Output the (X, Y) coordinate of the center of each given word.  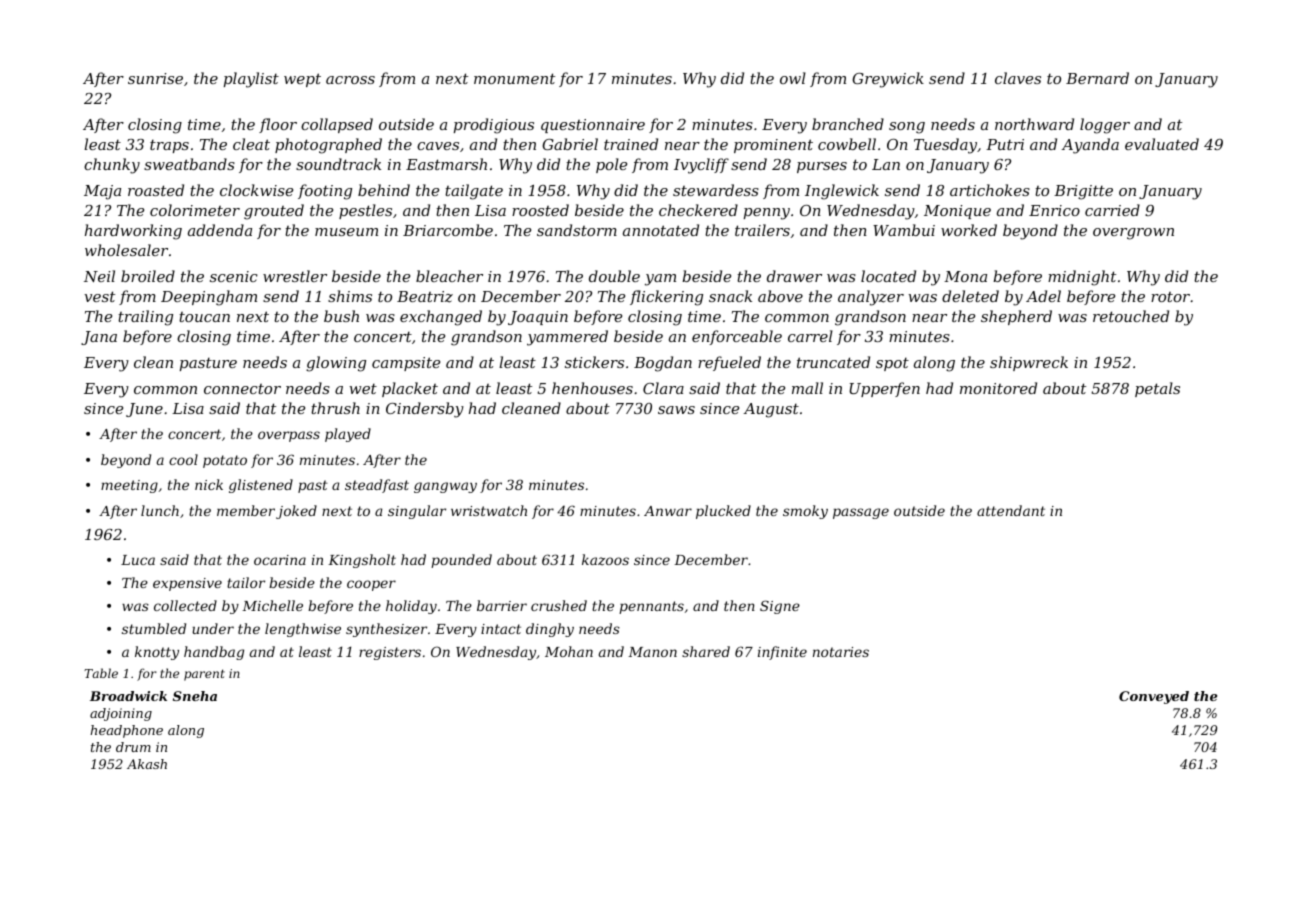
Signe (780, 607)
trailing (145, 318)
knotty (157, 653)
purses (822, 167)
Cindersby (425, 410)
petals (1157, 389)
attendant (1011, 510)
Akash (147, 764)
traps (169, 146)
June (144, 410)
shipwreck (1029, 363)
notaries (841, 652)
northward (1034, 124)
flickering (666, 298)
